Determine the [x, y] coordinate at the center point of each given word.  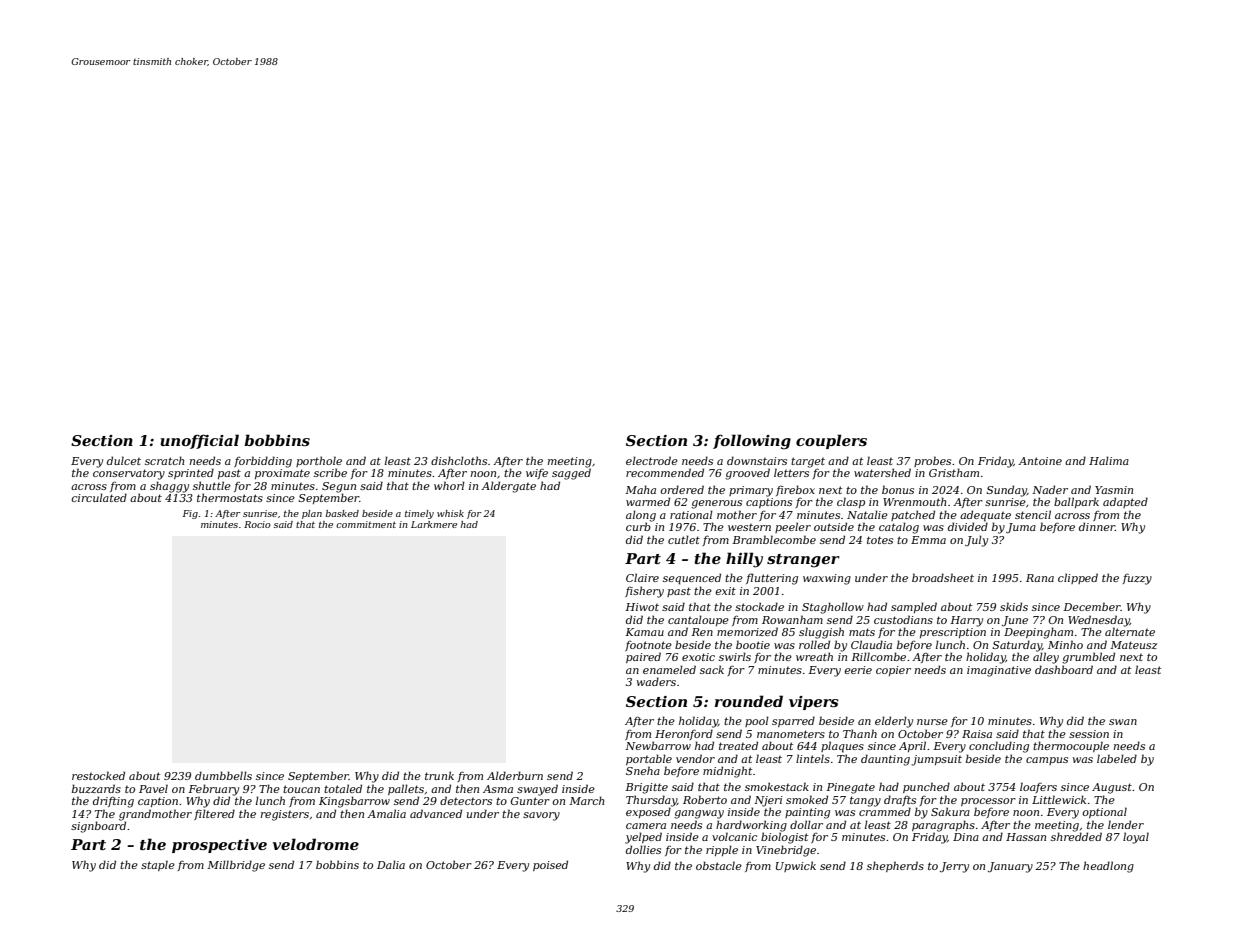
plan [312, 514]
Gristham [954, 472]
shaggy [169, 487]
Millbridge [236, 866]
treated [738, 745]
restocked [98, 775]
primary [751, 491]
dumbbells [223, 775]
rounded [749, 701]
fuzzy [1137, 579]
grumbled [1088, 658]
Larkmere [434, 524]
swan [1123, 722]
